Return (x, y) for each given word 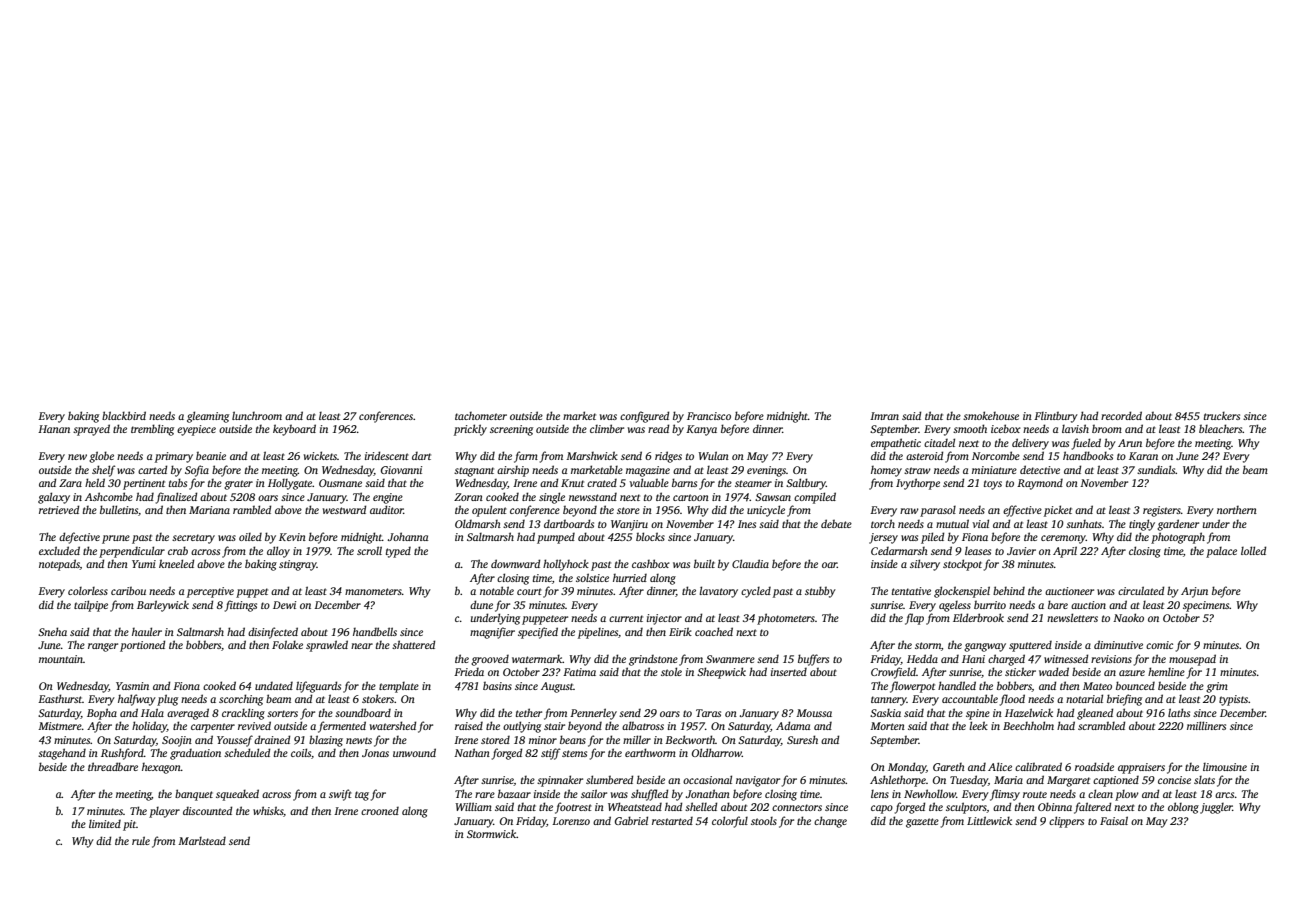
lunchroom (257, 415)
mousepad (1192, 660)
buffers (813, 660)
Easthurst (60, 698)
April (1065, 552)
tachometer (481, 416)
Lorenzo (571, 821)
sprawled (327, 646)
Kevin (292, 537)
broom (1107, 429)
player (164, 812)
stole (671, 671)
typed (398, 552)
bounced (1135, 685)
